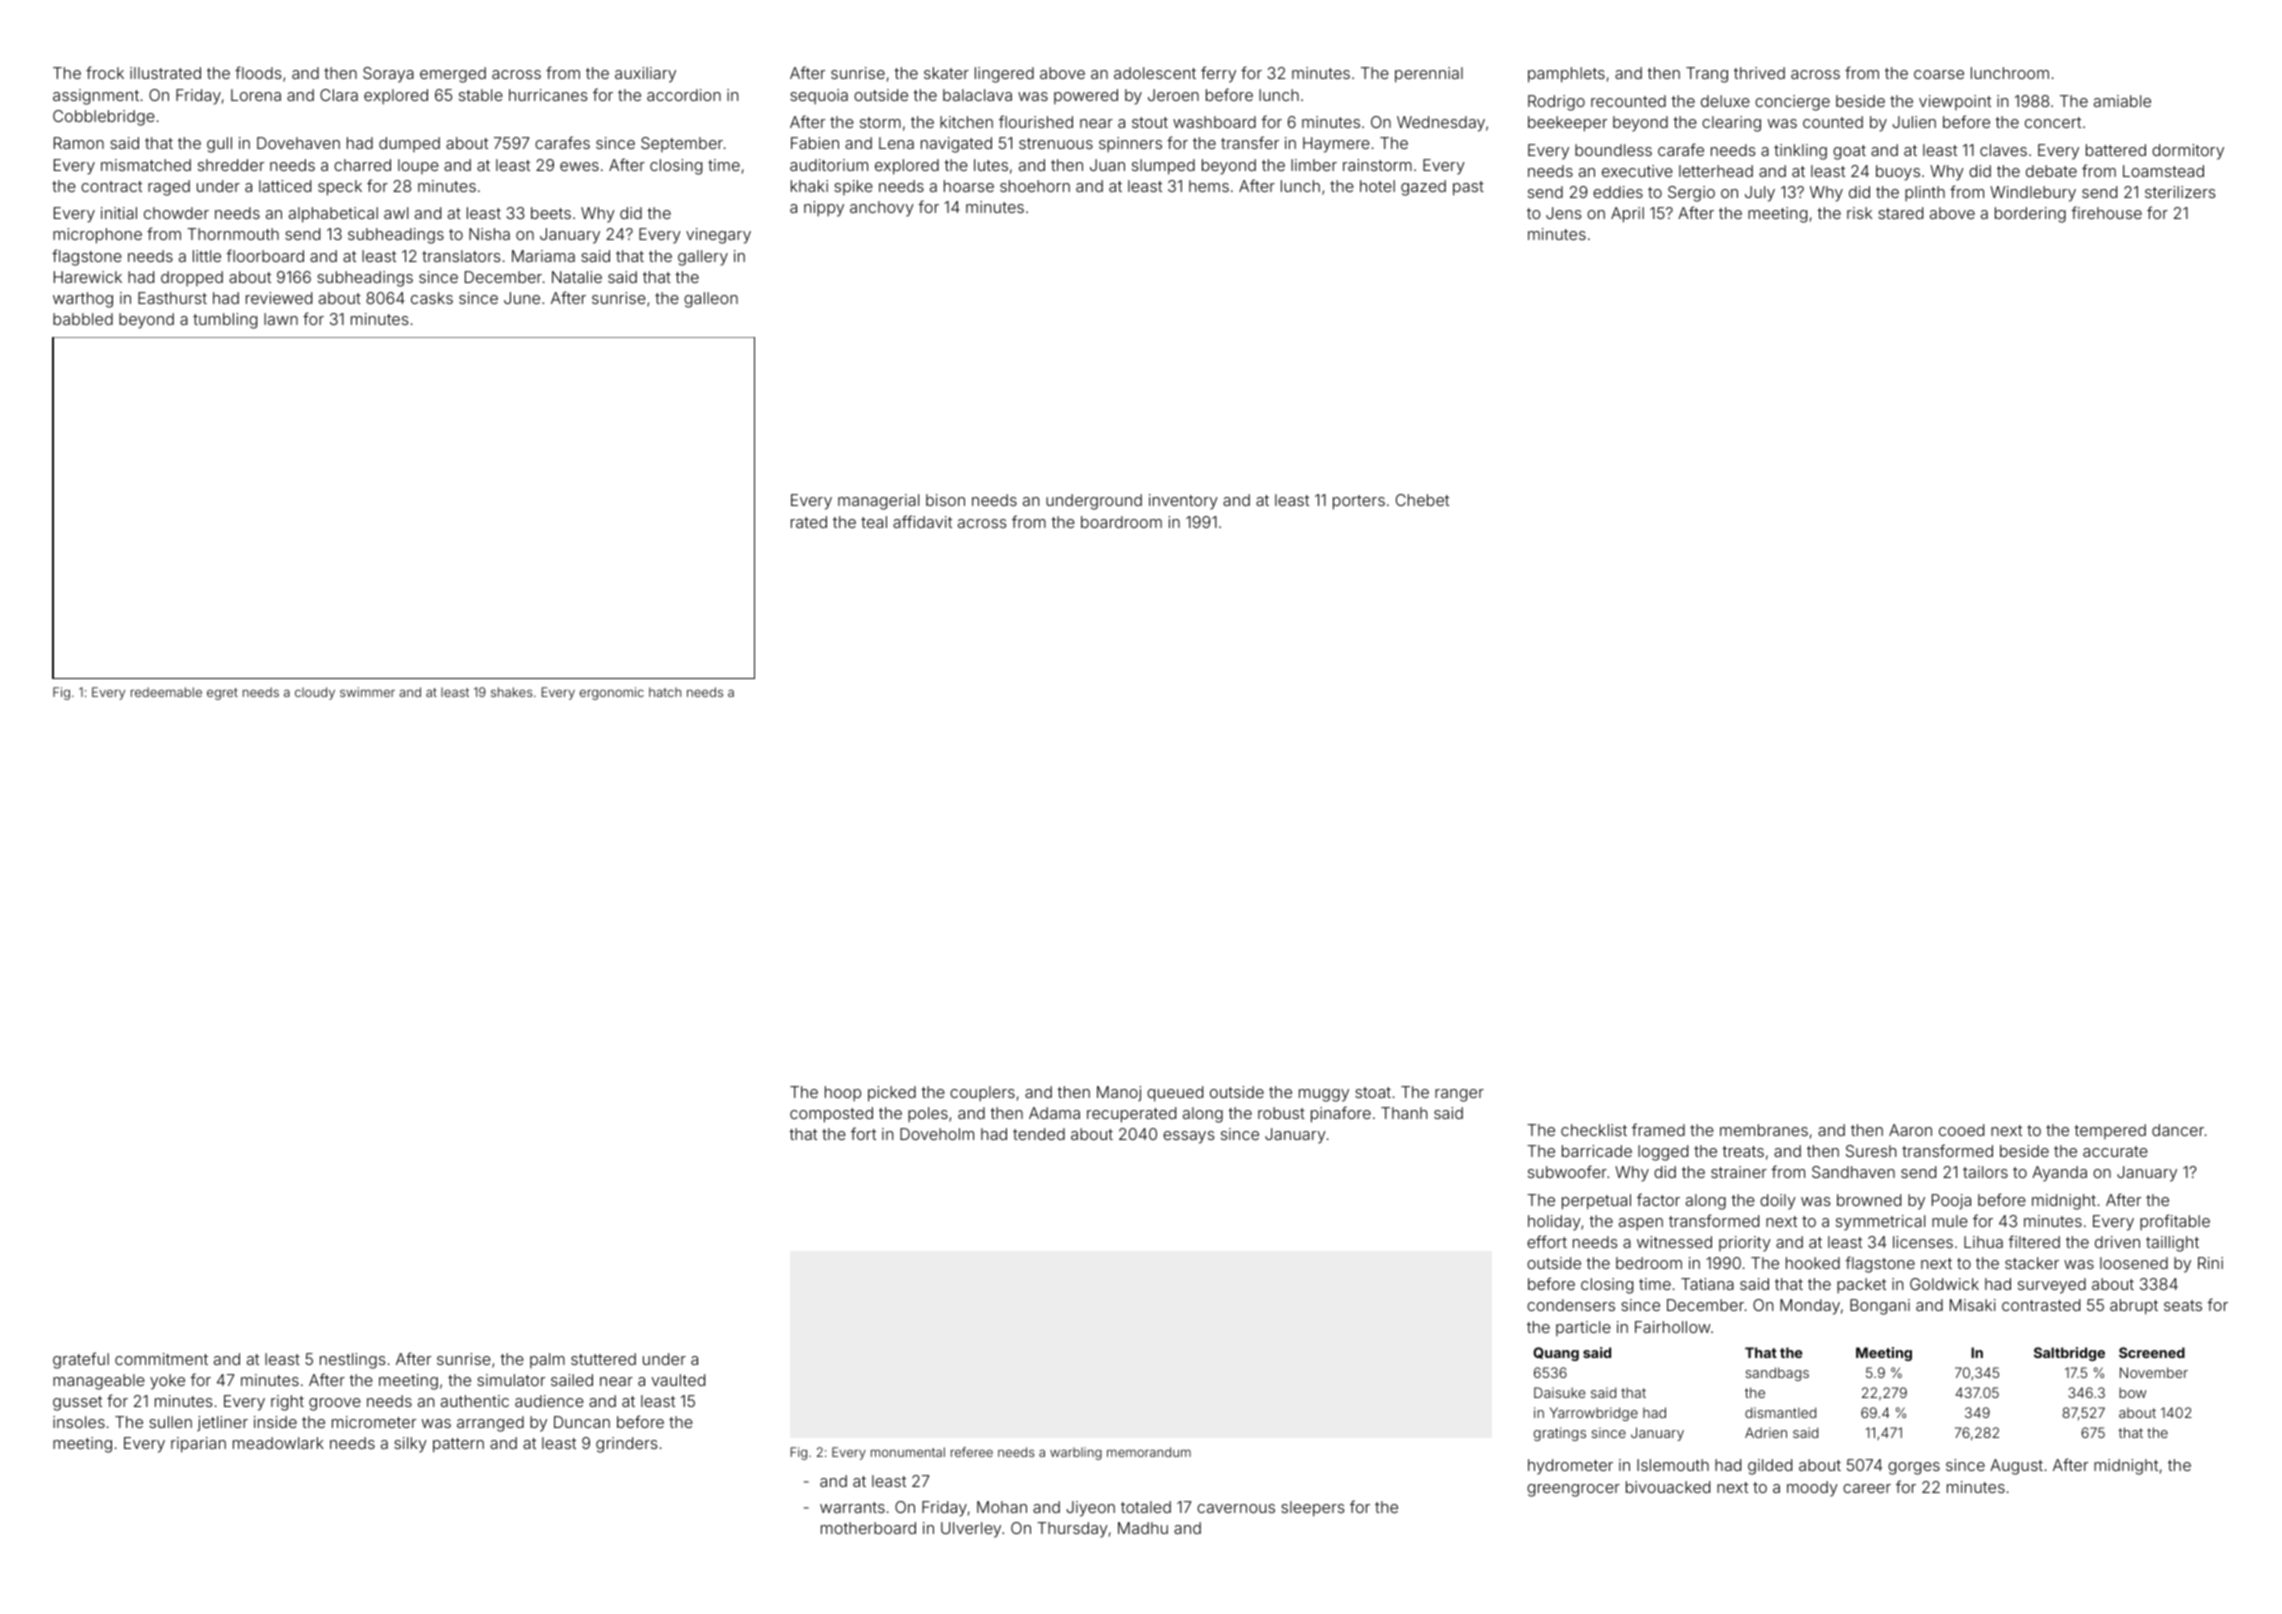 The height and width of the screenshot is (1614, 2282). I want to click on ewes, so click(579, 166).
